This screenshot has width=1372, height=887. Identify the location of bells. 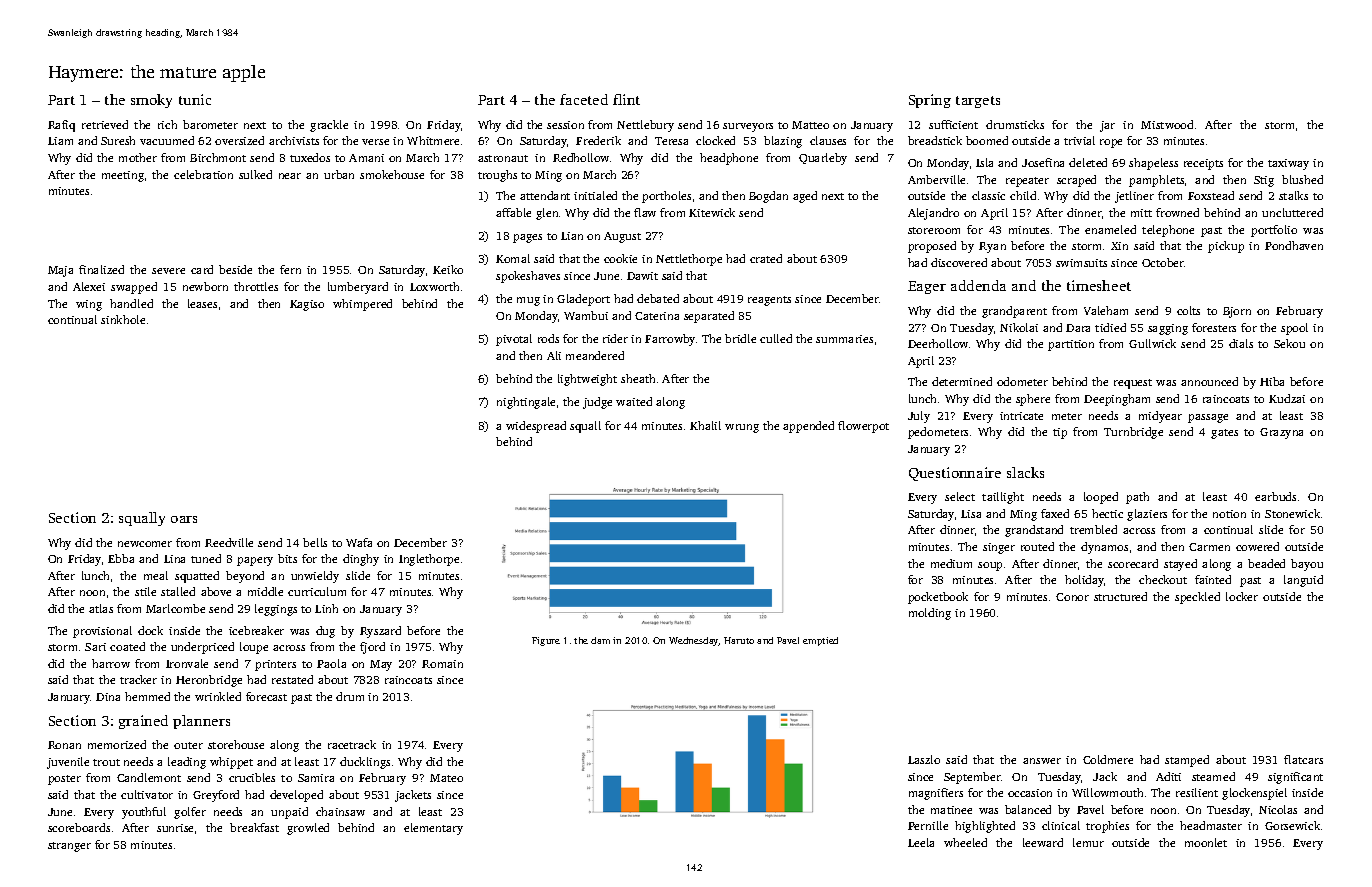
(315, 542).
